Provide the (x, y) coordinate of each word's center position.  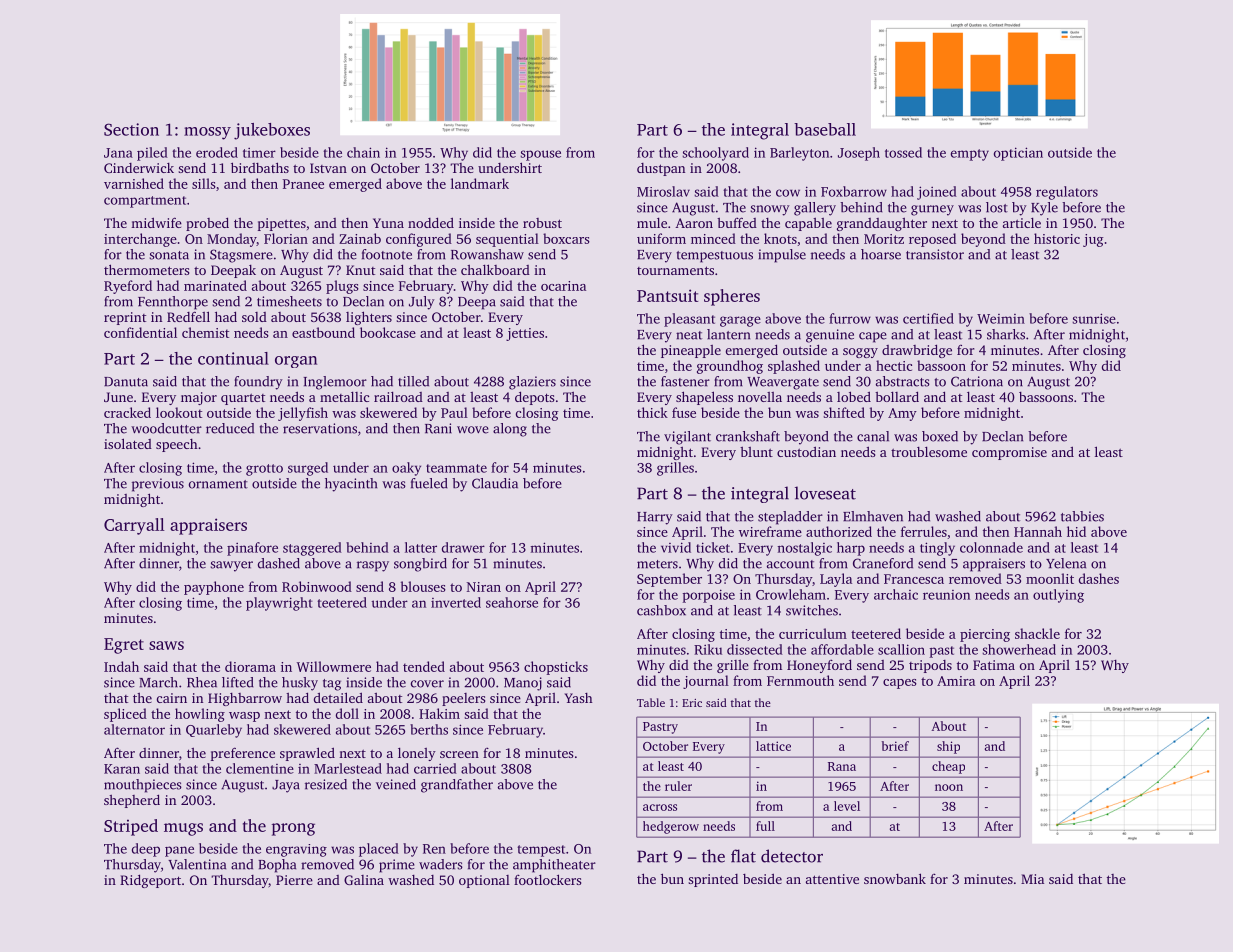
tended (424, 666)
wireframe (770, 531)
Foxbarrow (854, 191)
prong (293, 829)
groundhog (730, 367)
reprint (125, 318)
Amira (956, 681)
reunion (946, 595)
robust (542, 223)
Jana (118, 153)
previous (158, 485)
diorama (250, 666)
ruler (678, 786)
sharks (1006, 334)
